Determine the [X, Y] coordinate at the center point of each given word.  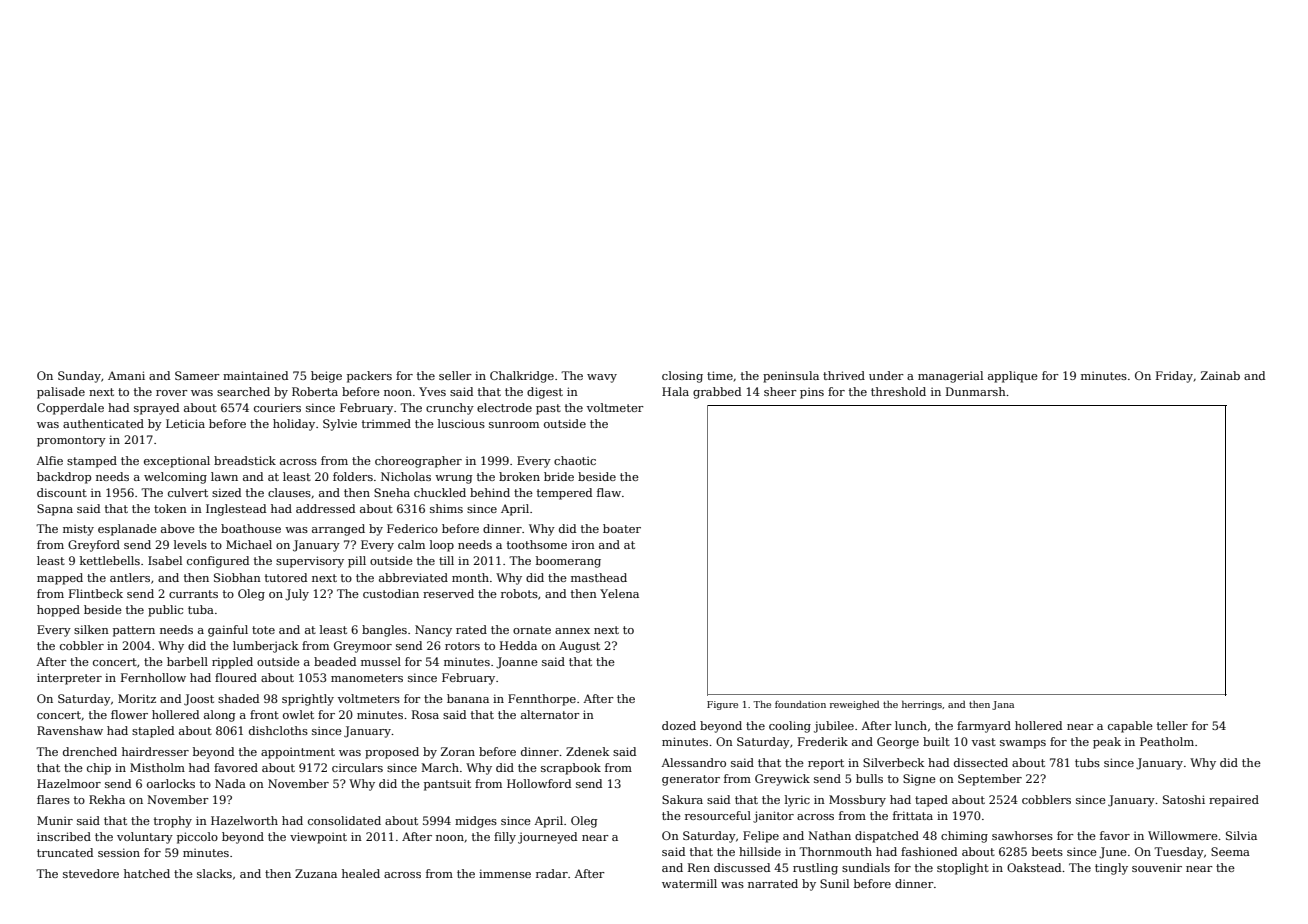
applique [1013, 377]
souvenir [1157, 867]
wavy [602, 378]
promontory [71, 441]
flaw [609, 492]
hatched [147, 873]
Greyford [94, 546]
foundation [800, 704]
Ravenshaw [70, 730]
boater [622, 528]
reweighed [854, 705]
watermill [689, 883]
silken [91, 629]
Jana [1003, 705]
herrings [922, 705]
